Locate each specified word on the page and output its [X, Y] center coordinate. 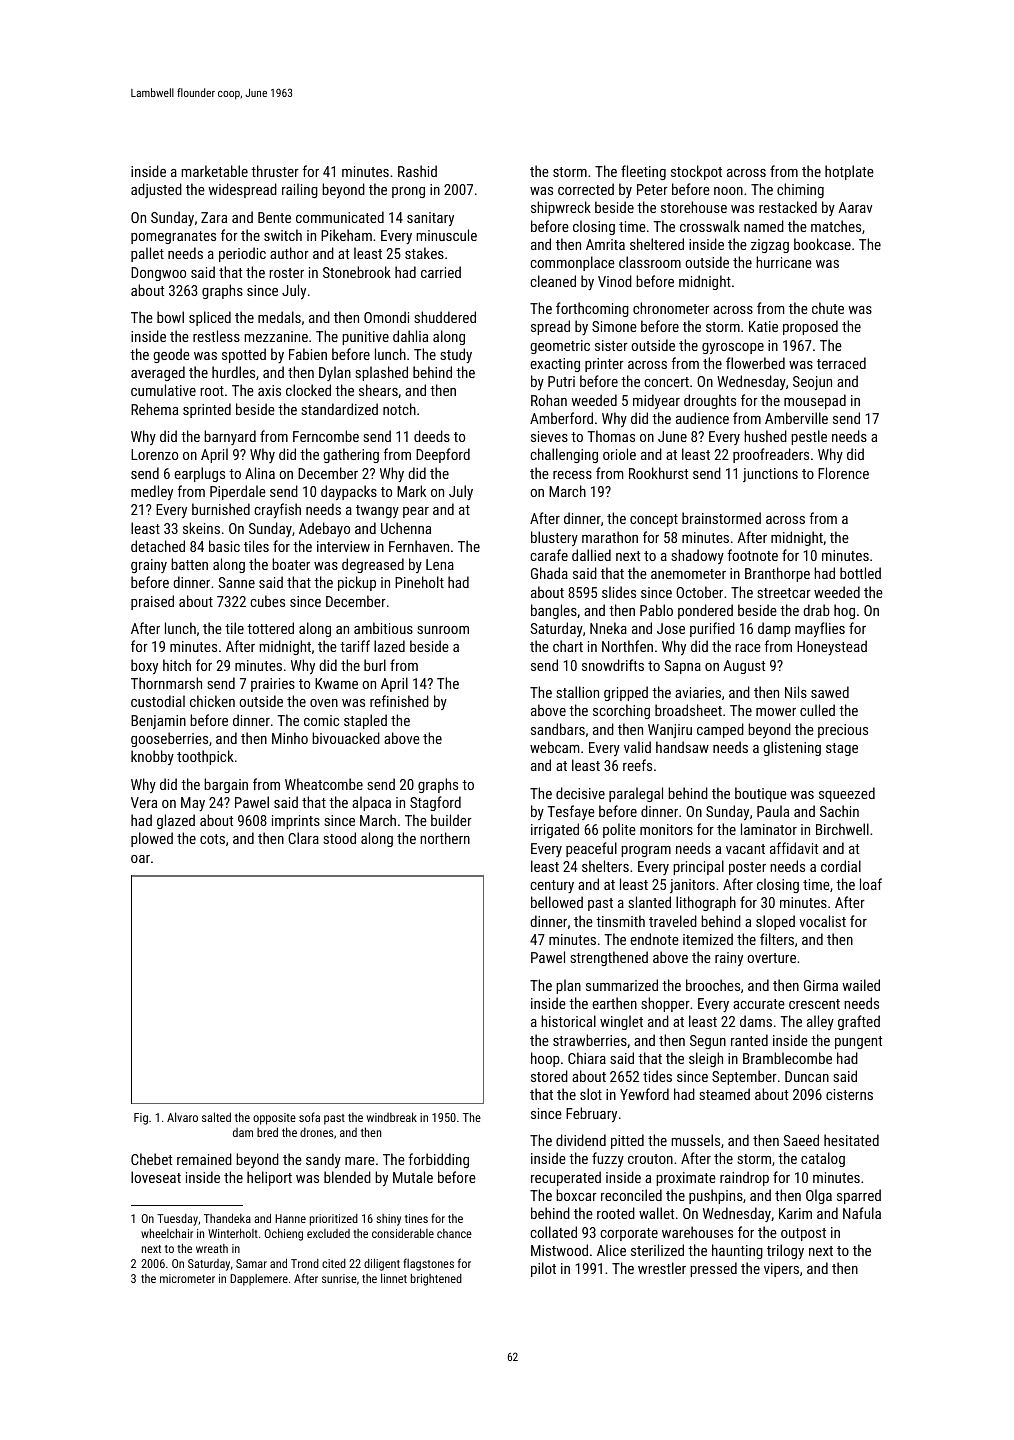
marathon [610, 537]
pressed [713, 1269]
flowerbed [755, 363]
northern [445, 838]
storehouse [694, 207]
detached [158, 546]
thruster [275, 171]
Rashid [417, 171]
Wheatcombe [324, 784]
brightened [436, 1280]
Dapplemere [259, 1280]
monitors [666, 829]
